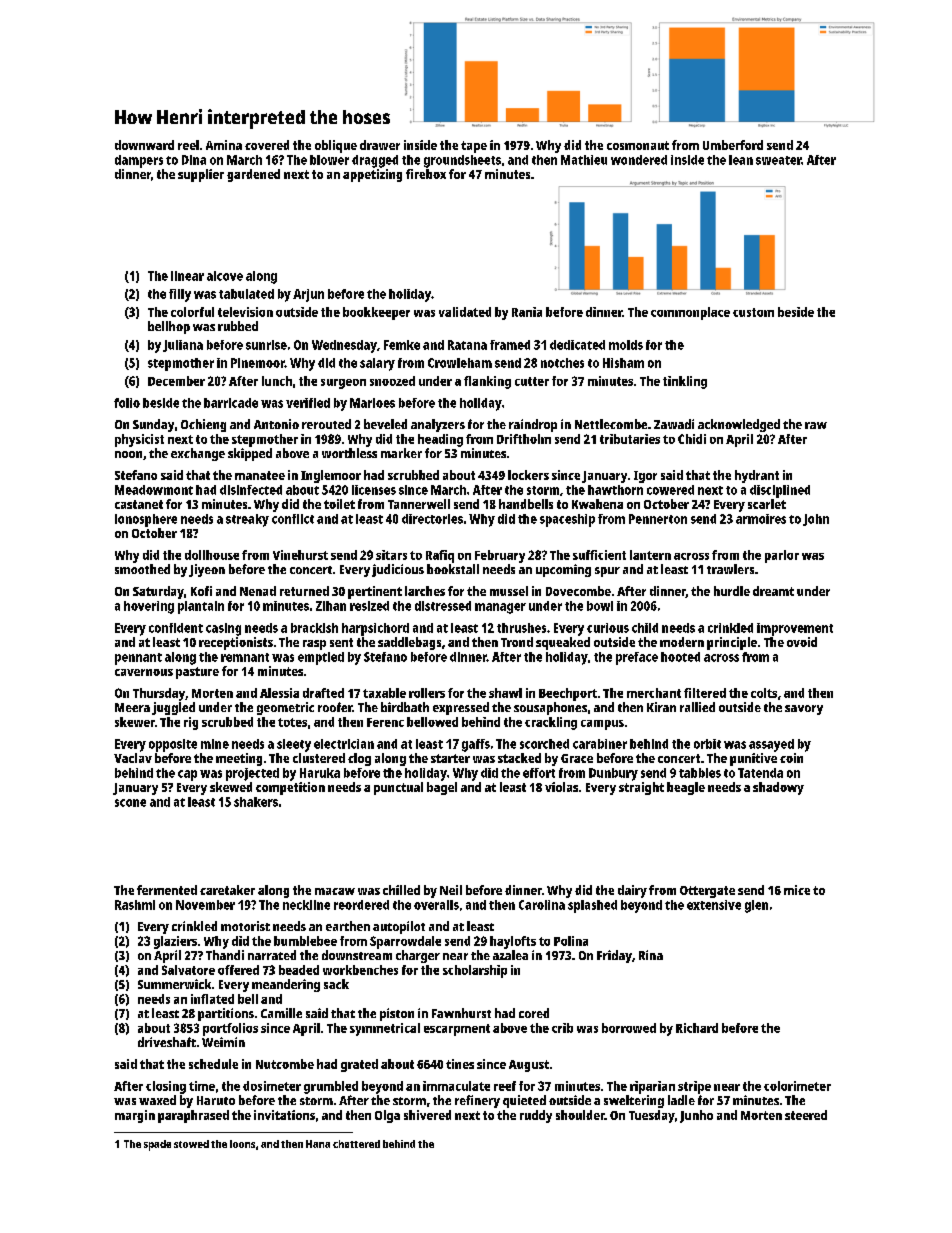 This document has height=1233, width=952. Describe the element at coordinates (250, 454) in the document. I see `skipped` at that location.
